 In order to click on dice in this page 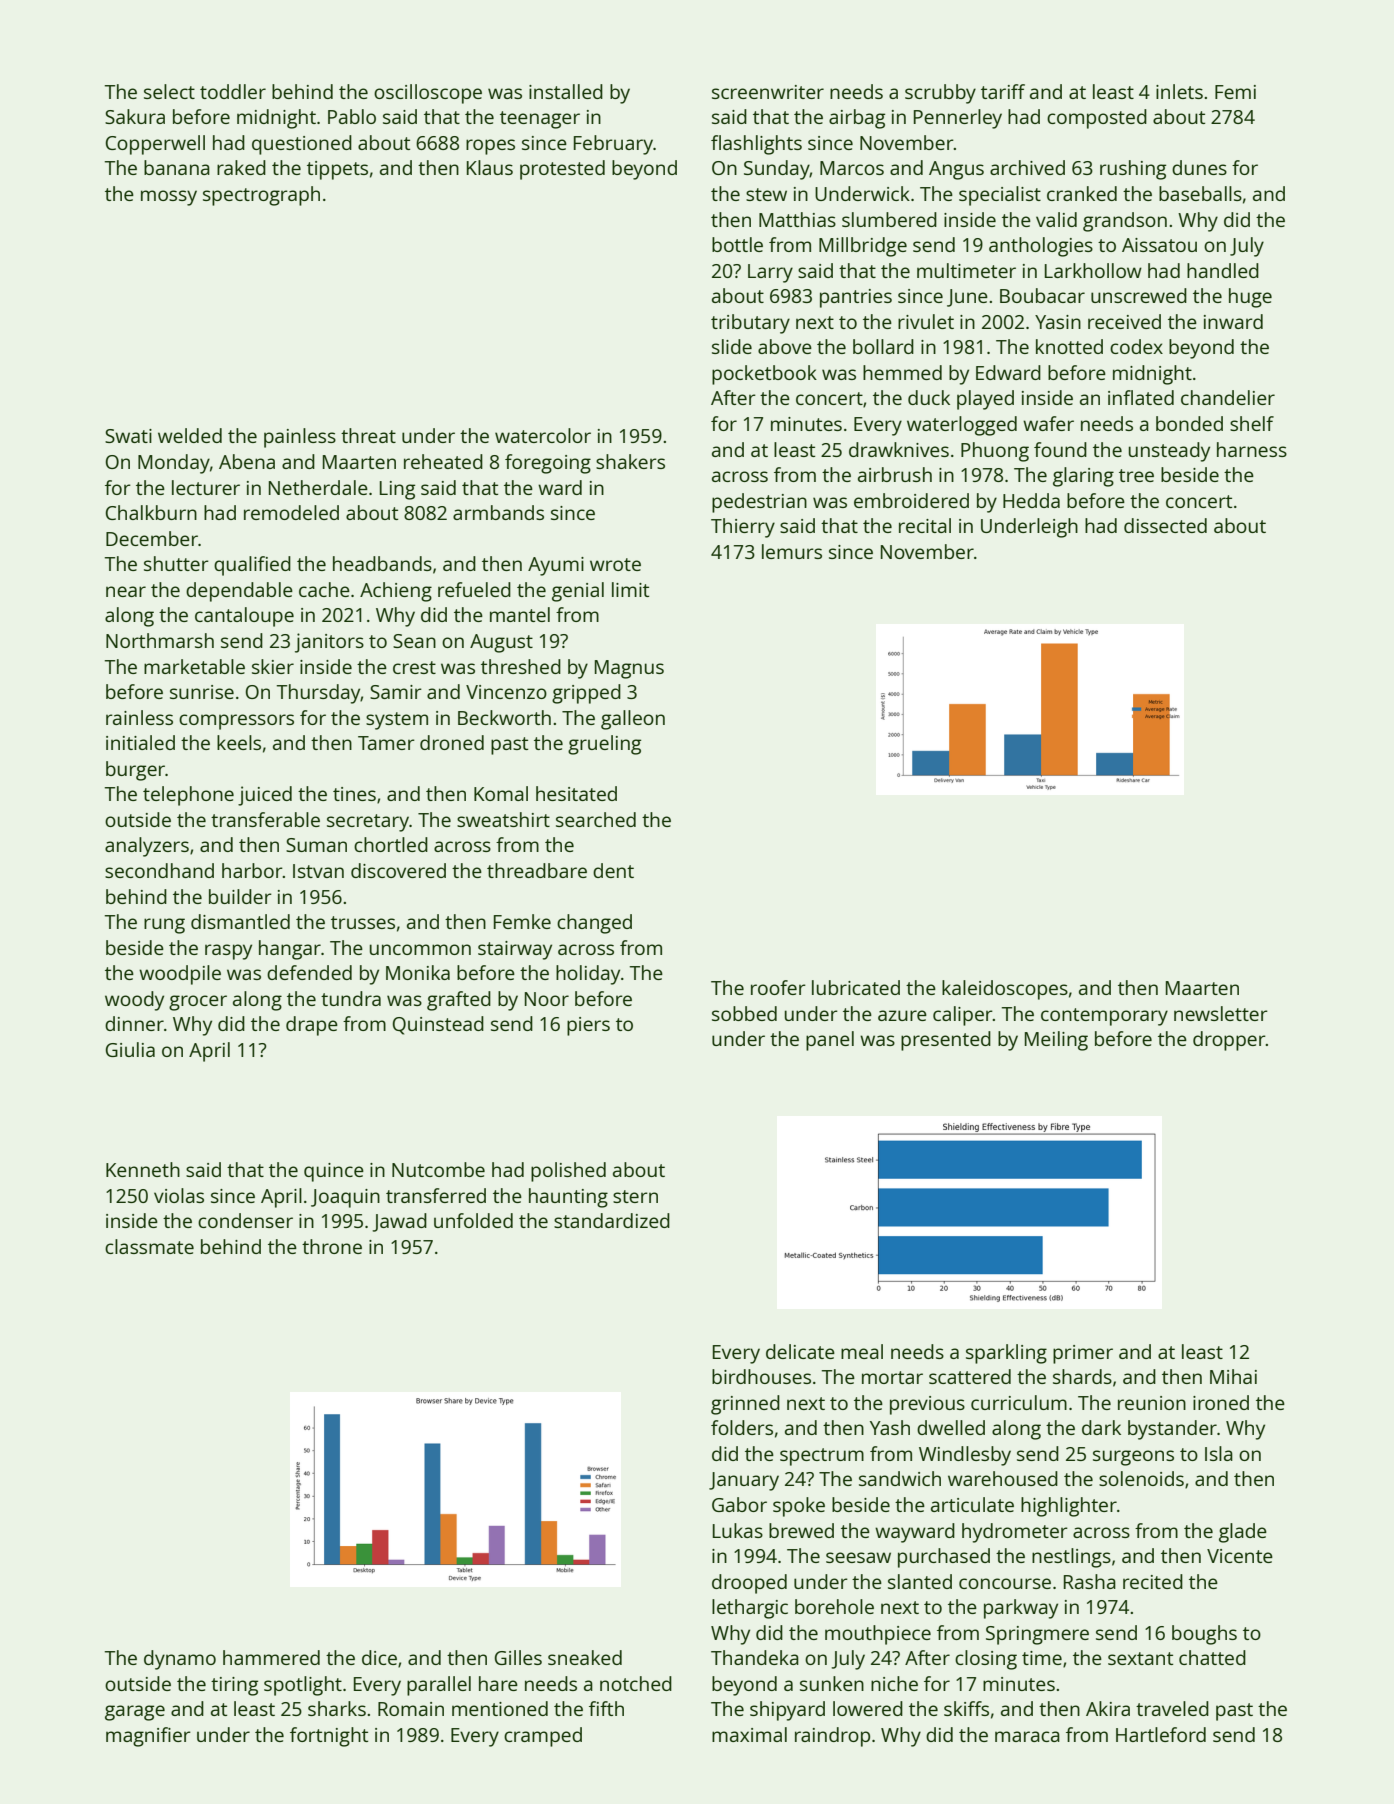, I will do `click(379, 1657)`.
